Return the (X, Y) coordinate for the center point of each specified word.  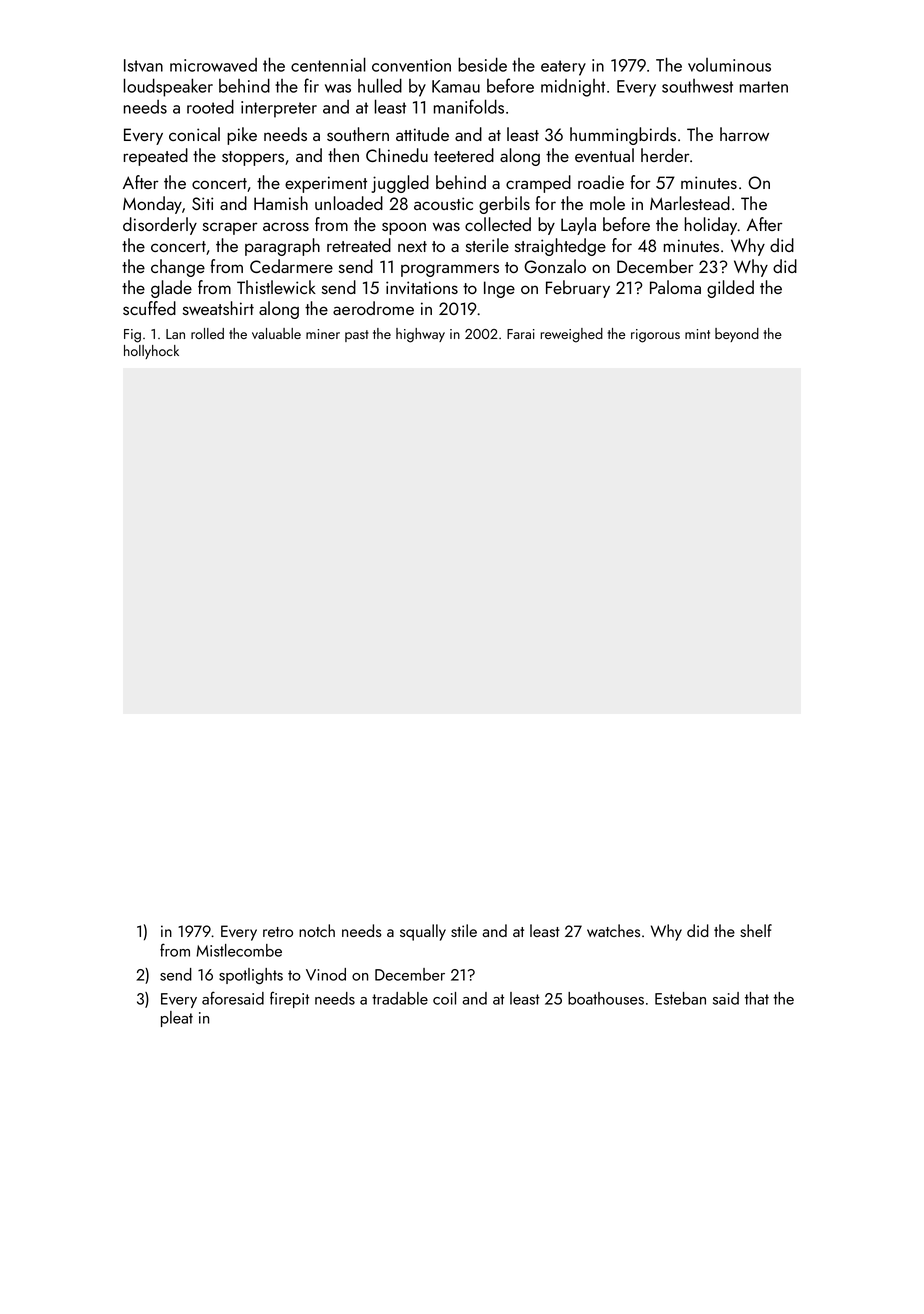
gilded (730, 289)
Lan (175, 334)
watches (613, 930)
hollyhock (151, 352)
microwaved (213, 65)
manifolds (469, 106)
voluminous (729, 65)
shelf (756, 930)
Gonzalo (555, 266)
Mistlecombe (239, 950)
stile (464, 930)
